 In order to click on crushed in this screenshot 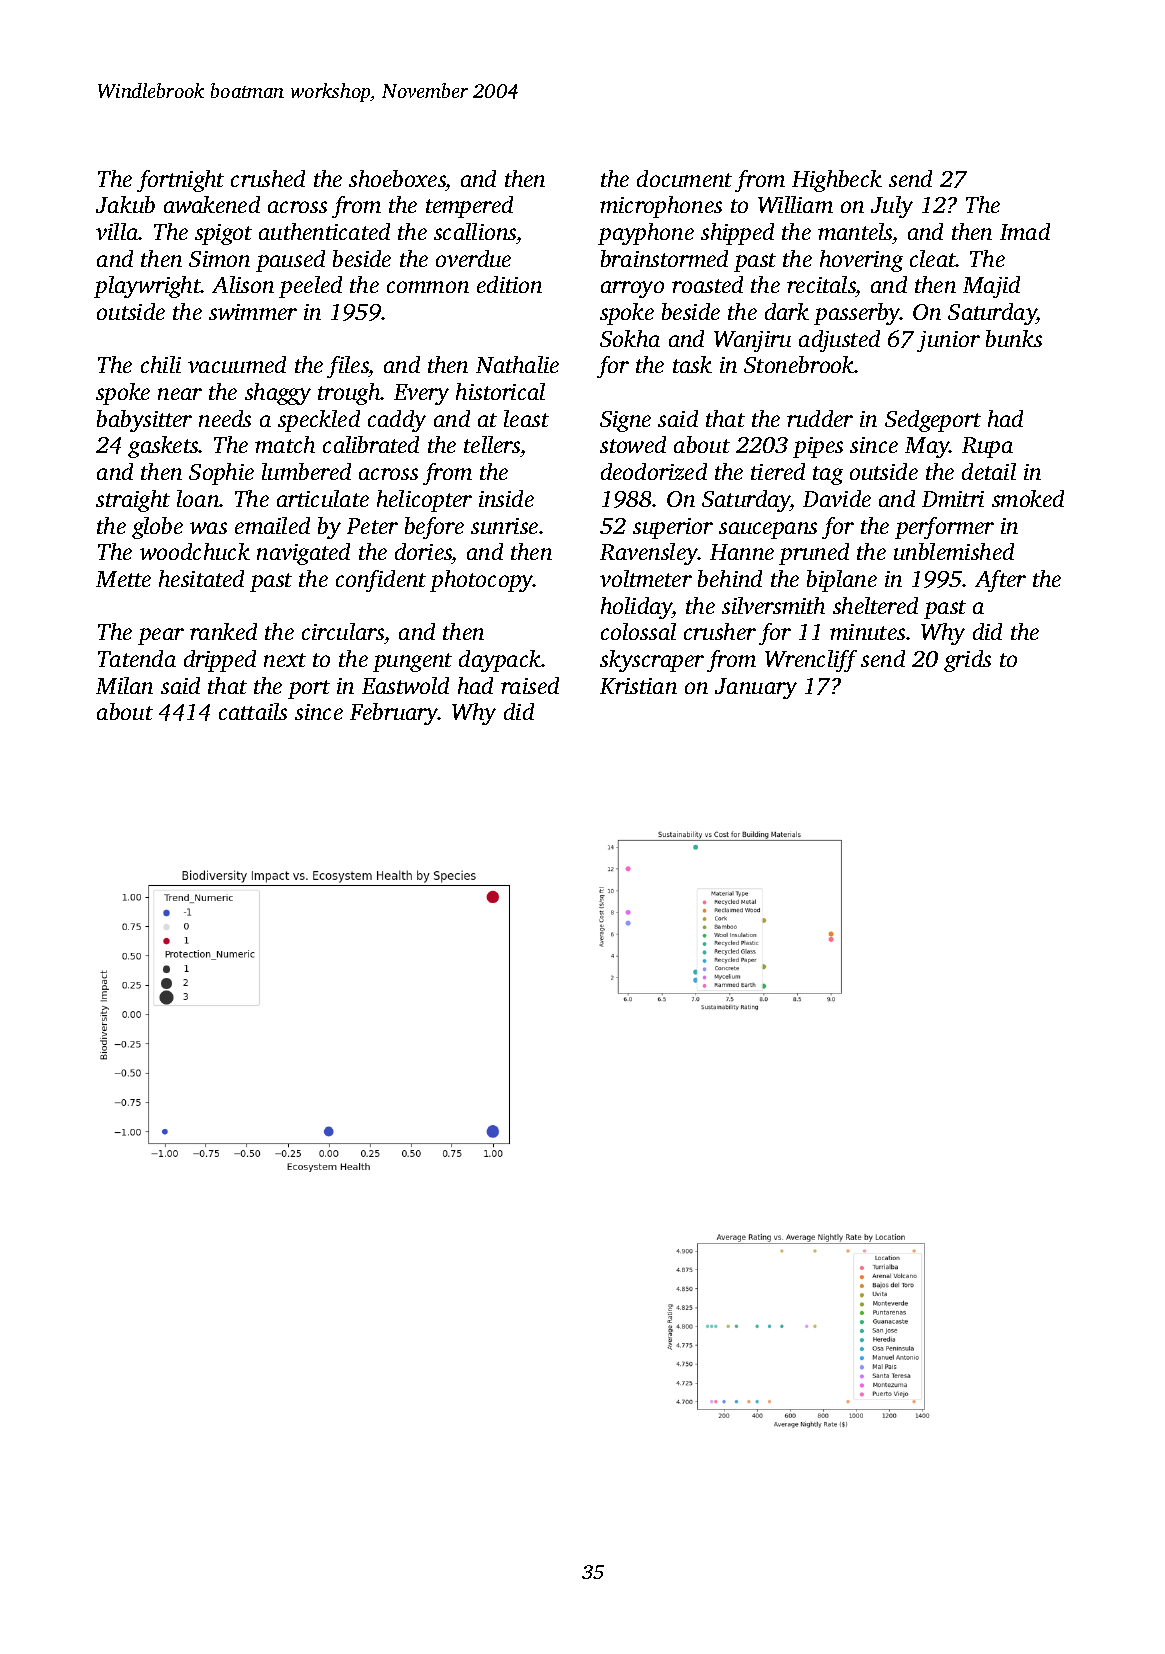, I will do `click(268, 178)`.
